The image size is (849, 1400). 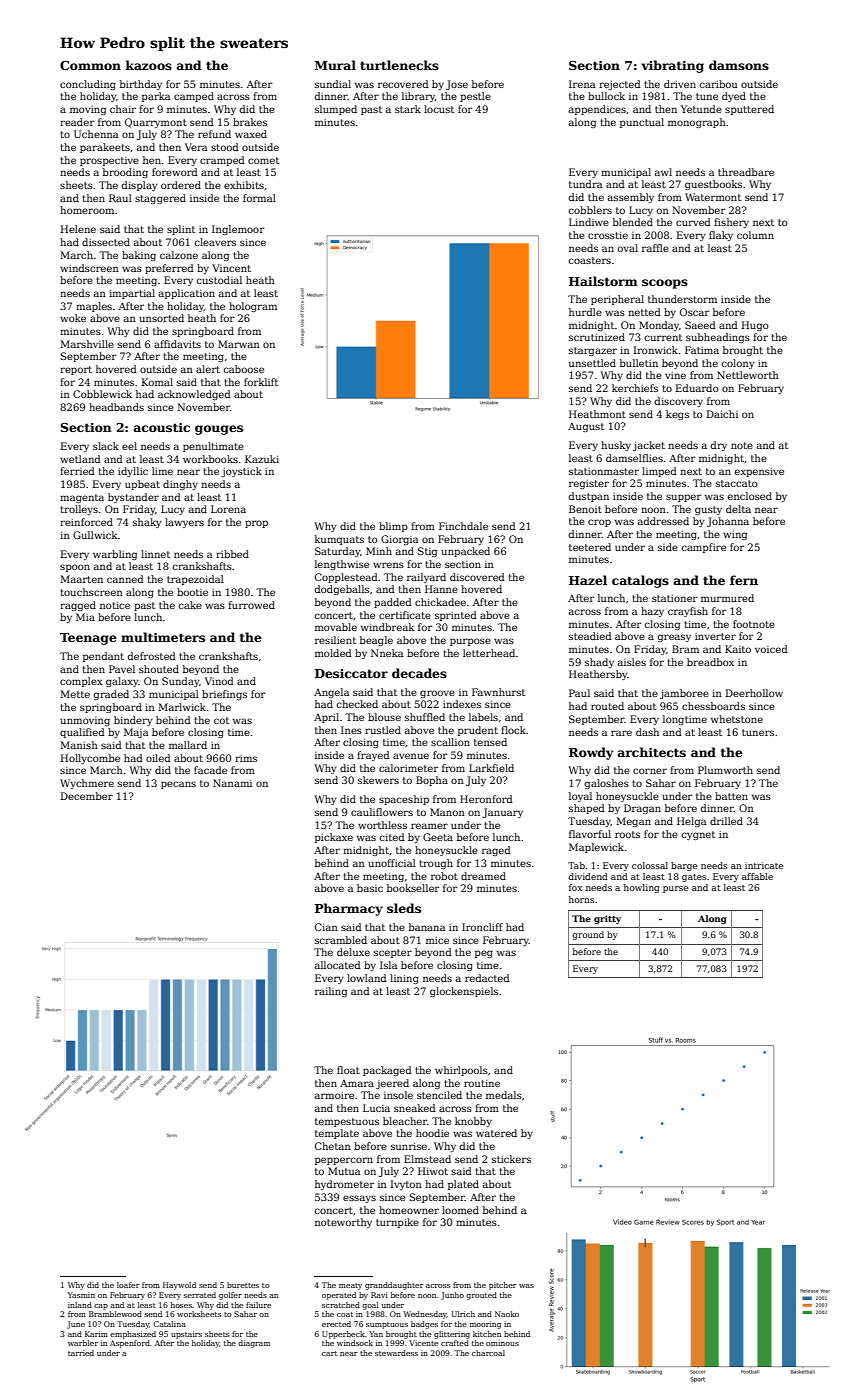 I want to click on Fawnhurst, so click(x=498, y=692).
